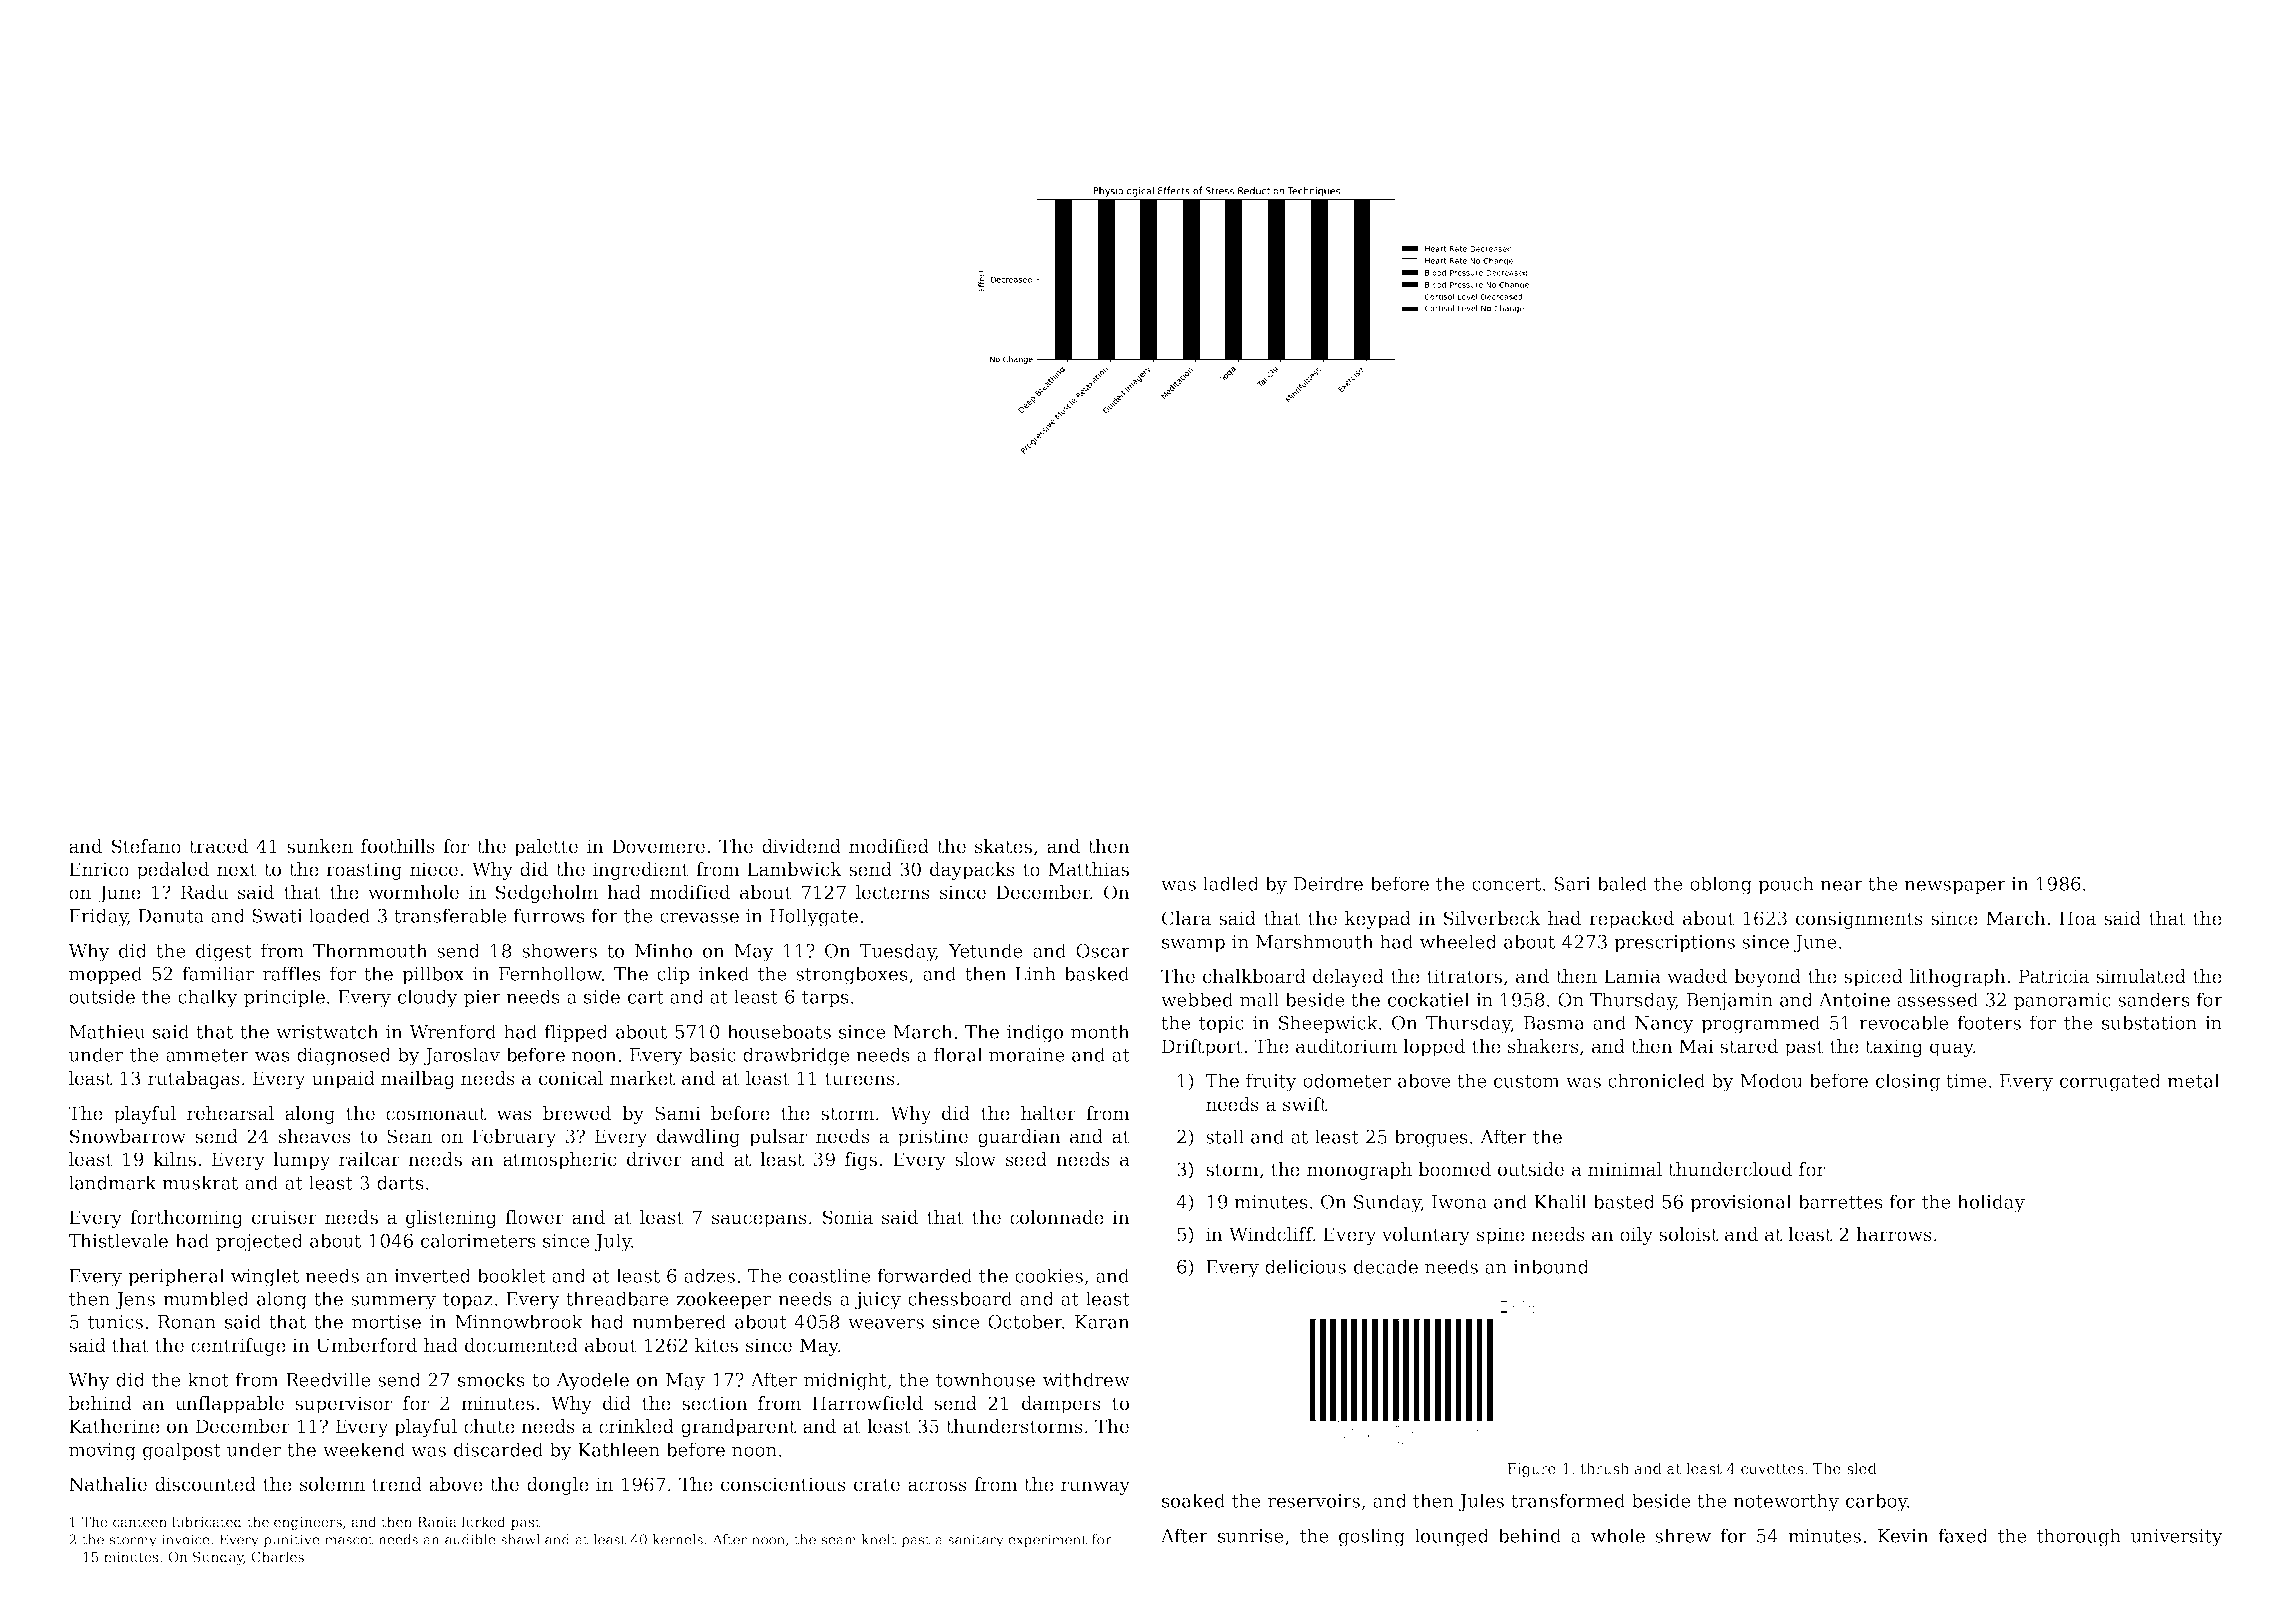 The image size is (2291, 1620). I want to click on experiment, so click(1047, 1541).
